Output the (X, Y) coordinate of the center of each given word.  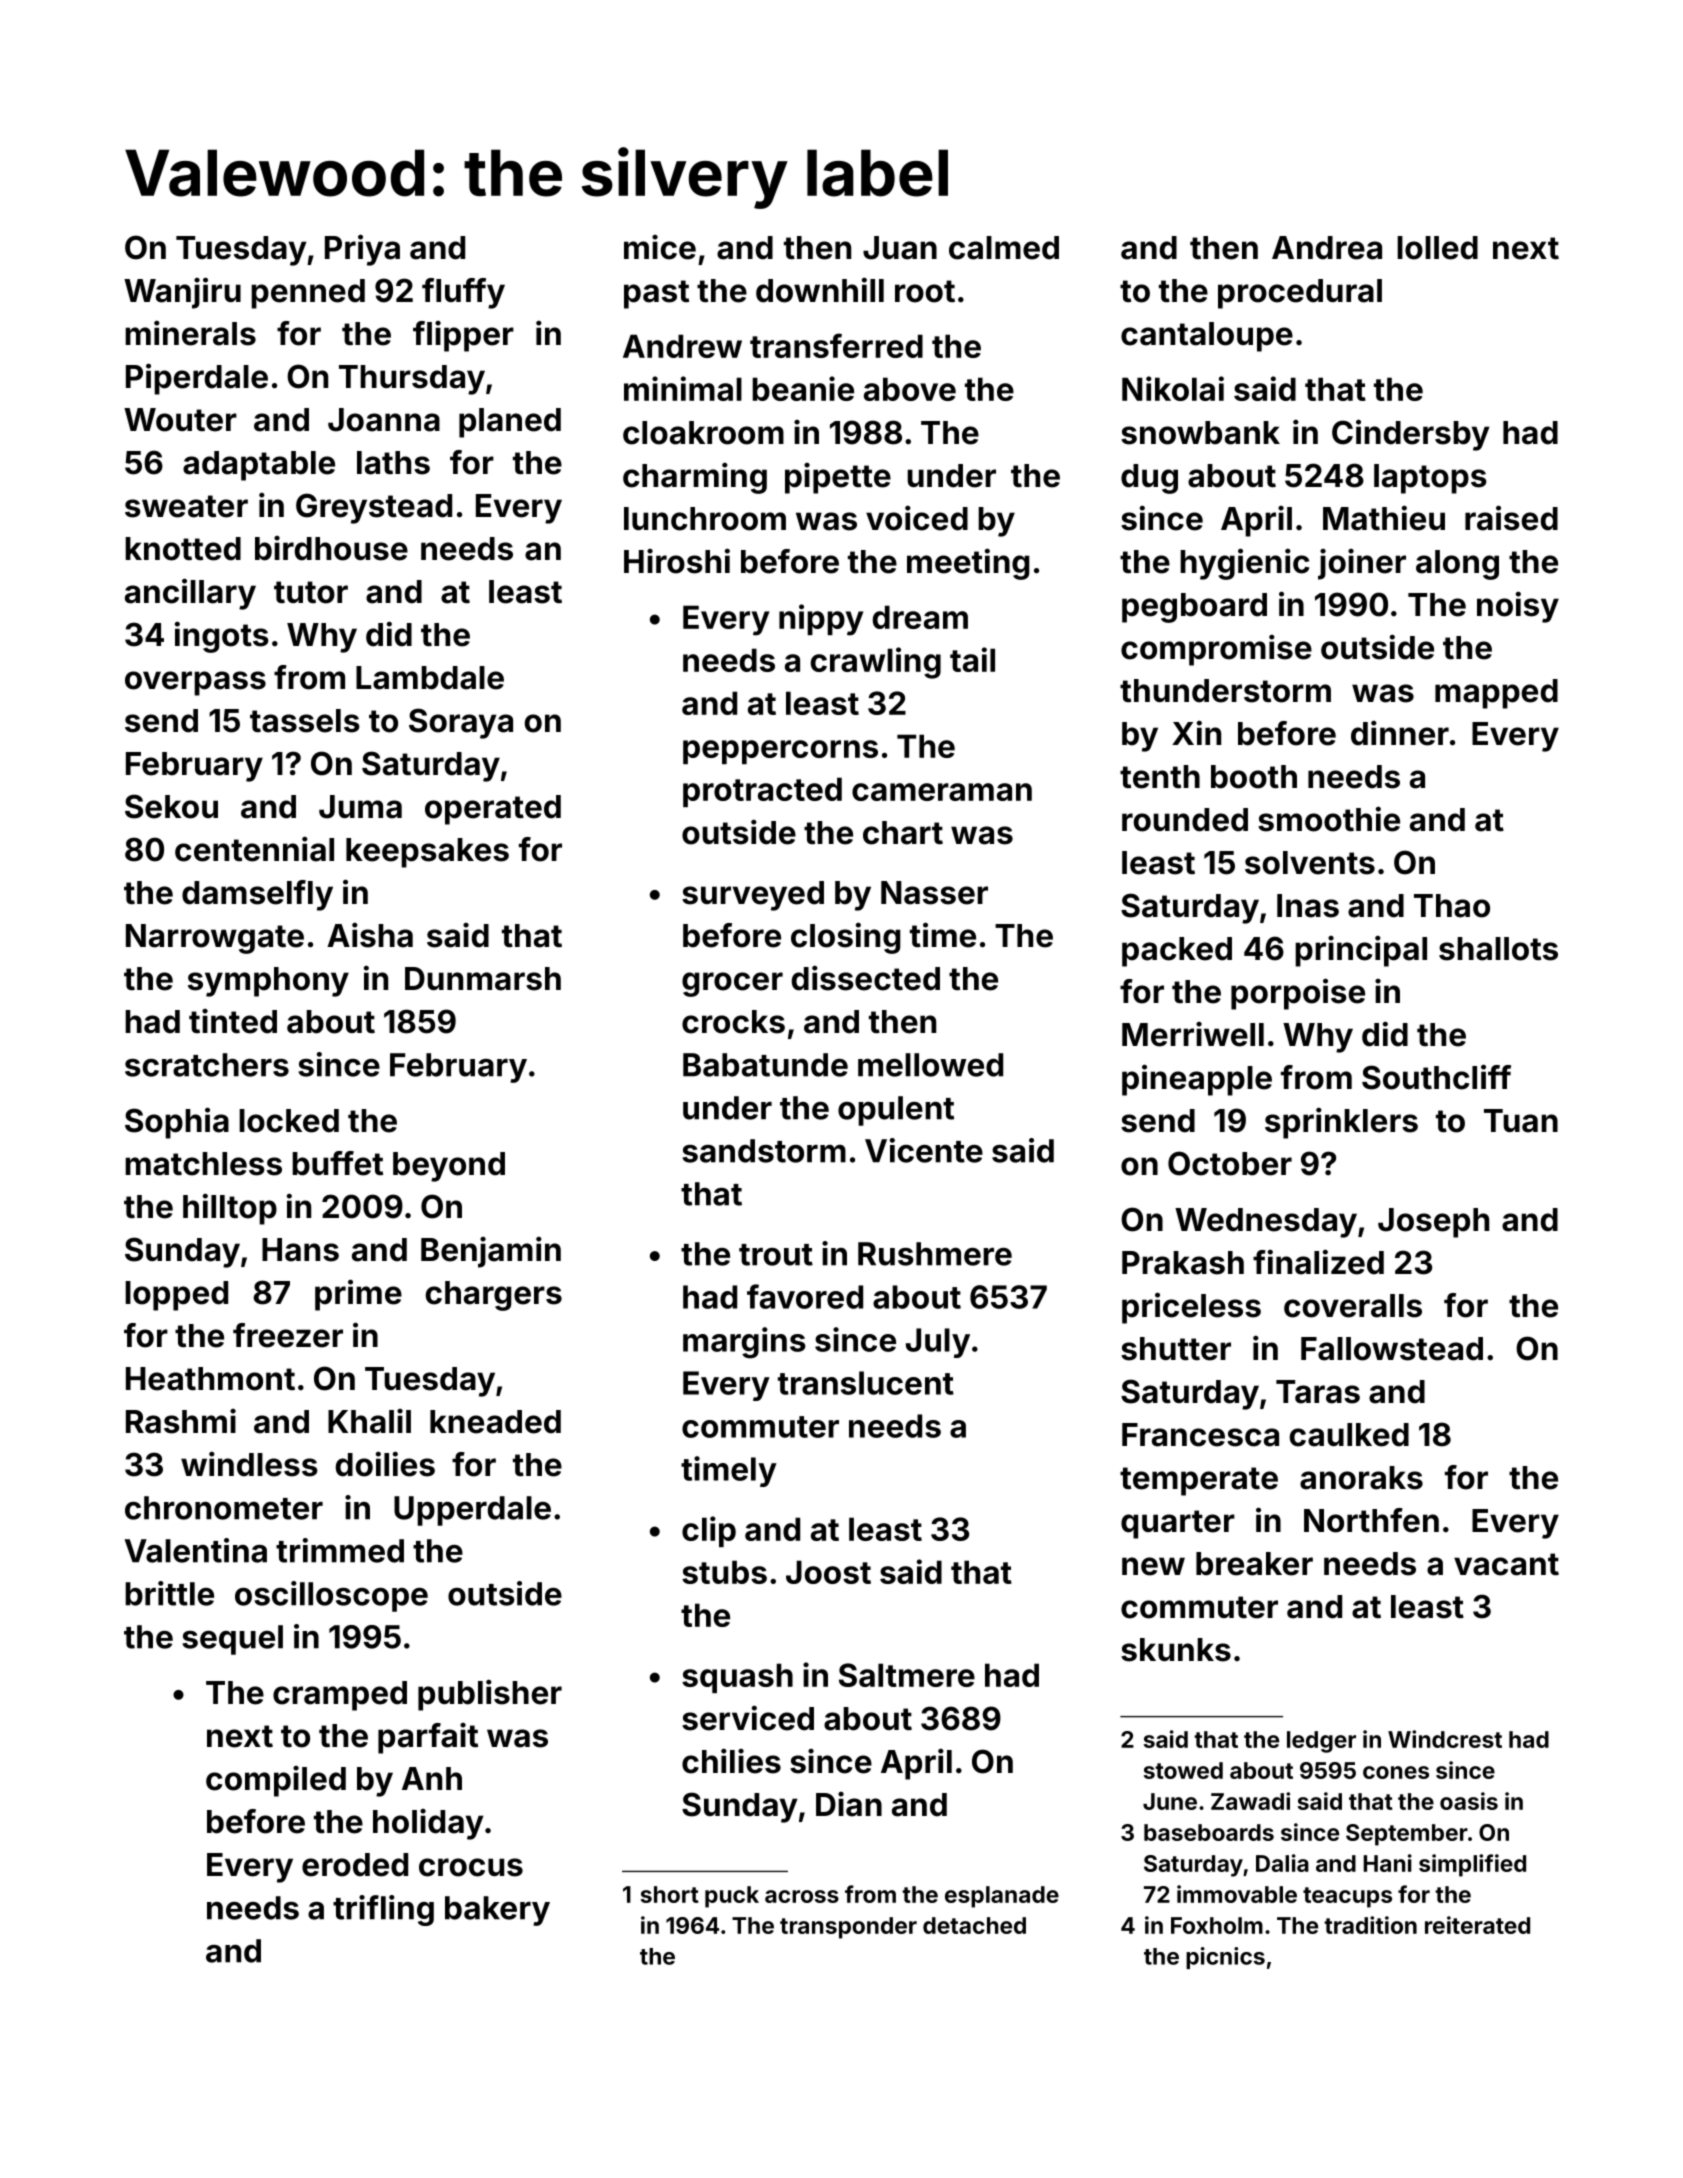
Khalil (369, 1421)
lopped (176, 1296)
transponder (848, 1928)
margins (744, 1343)
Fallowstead (1392, 1349)
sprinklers (1341, 1123)
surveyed (753, 896)
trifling (383, 1910)
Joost (828, 1572)
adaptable (259, 466)
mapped (1496, 694)
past (656, 294)
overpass (195, 683)
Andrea (1327, 248)
